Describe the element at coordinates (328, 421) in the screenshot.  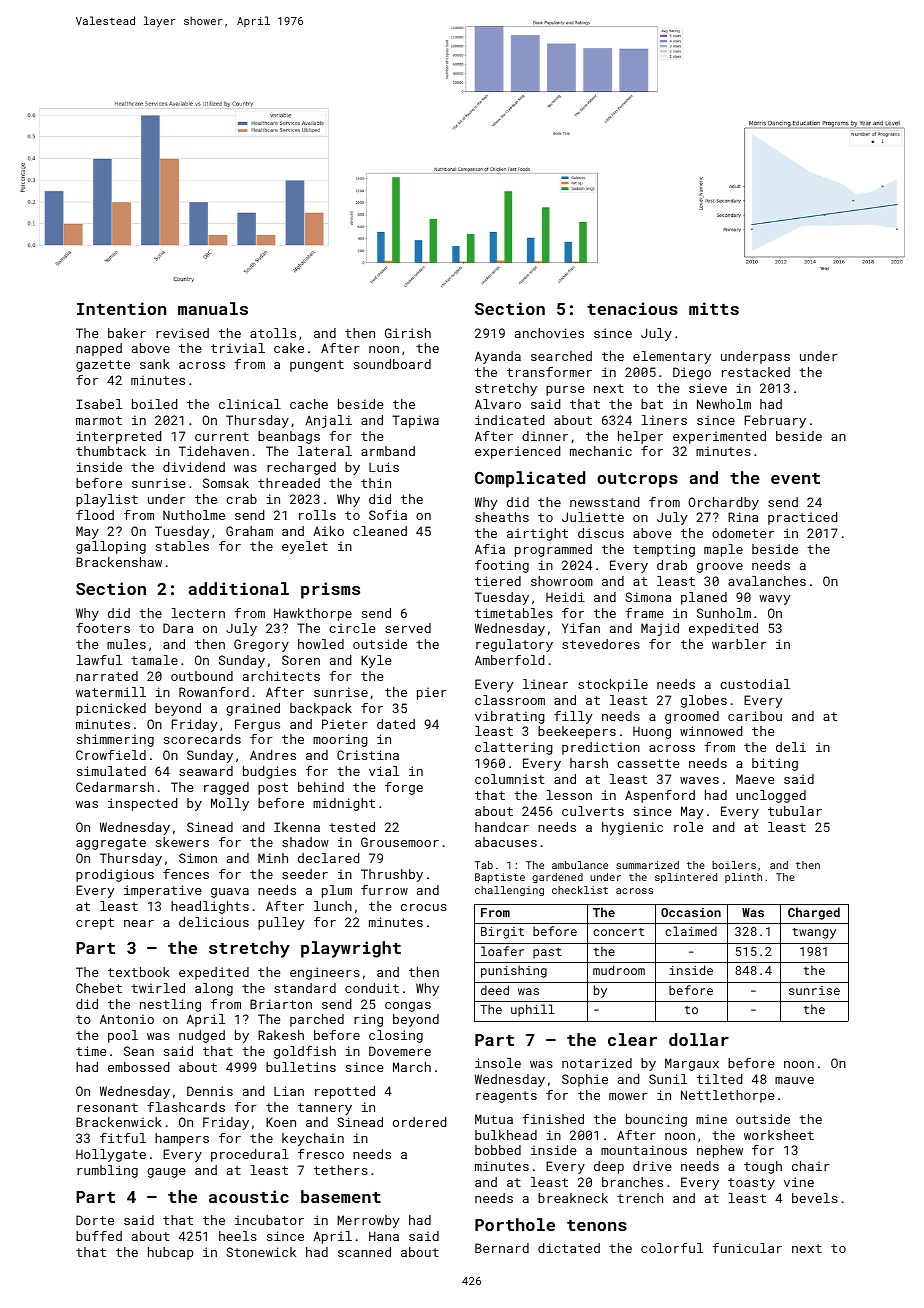
I see `Anjali` at that location.
